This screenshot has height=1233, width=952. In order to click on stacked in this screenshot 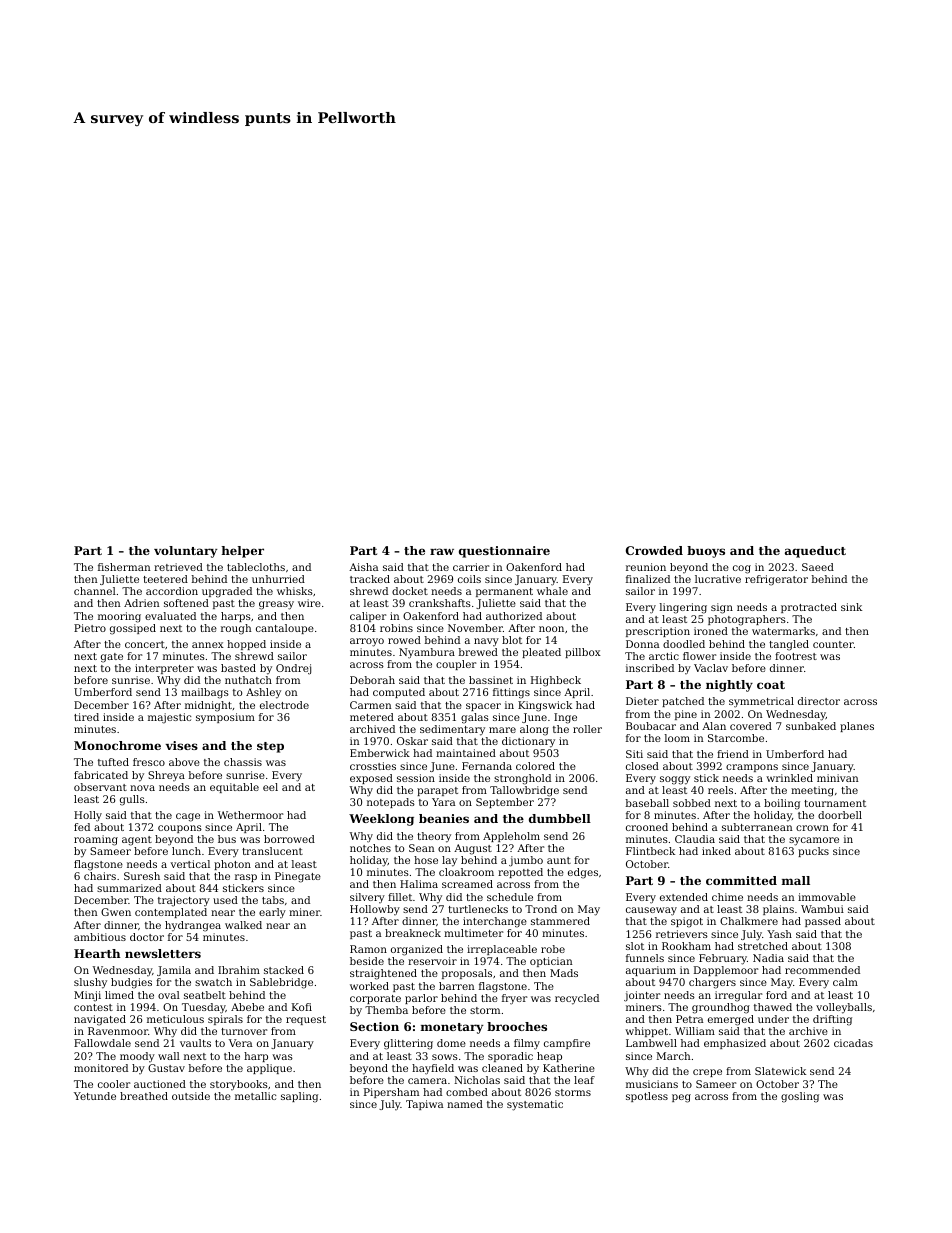, I will do `click(284, 970)`.
